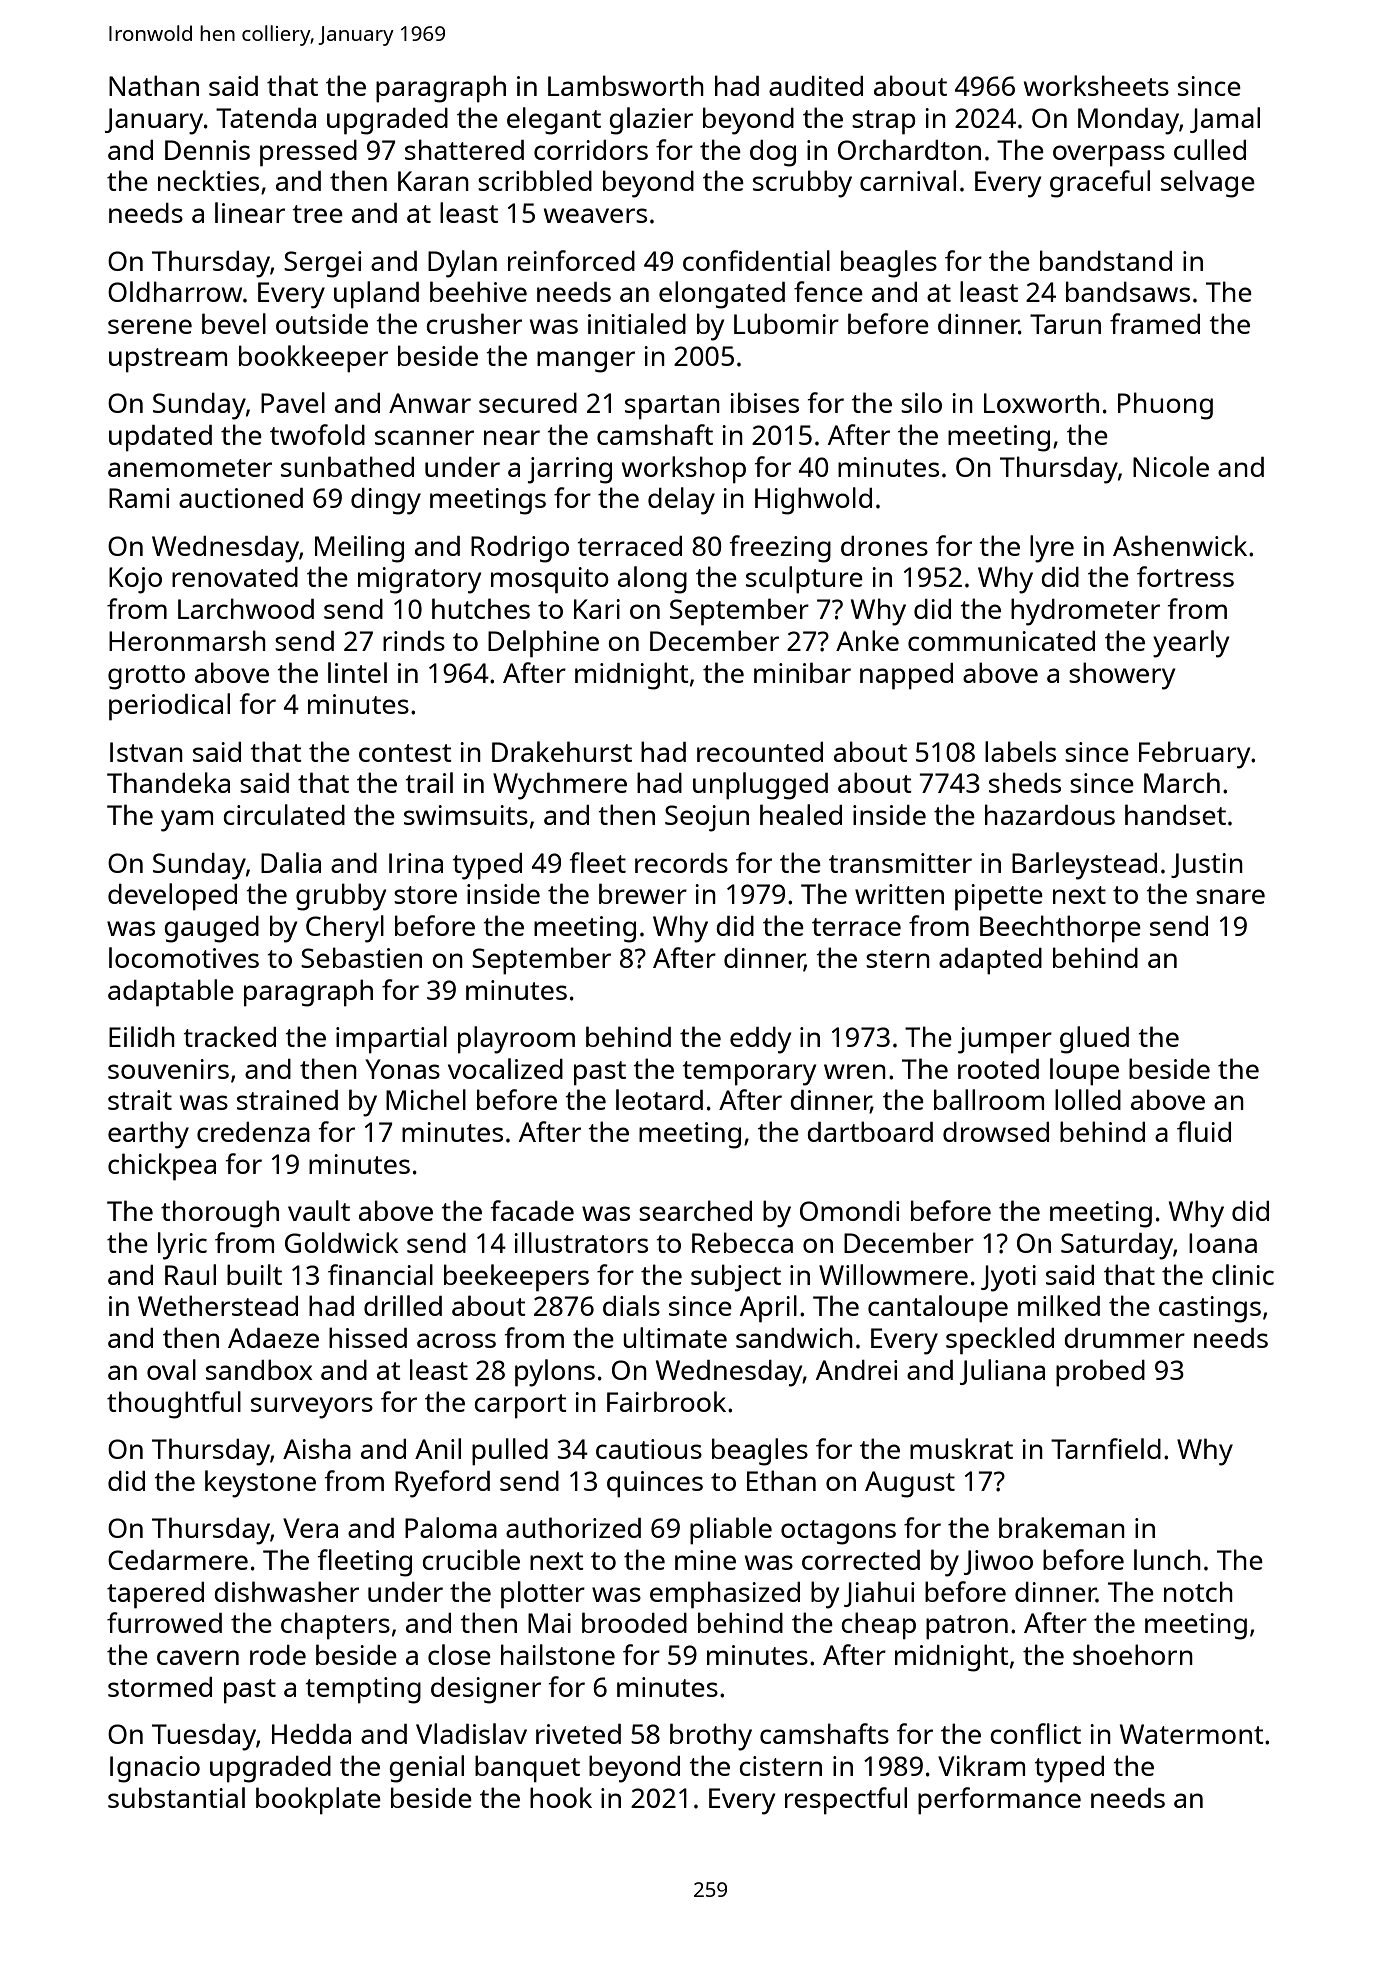 The height and width of the screenshot is (1969, 1386). I want to click on Saturday, so click(1117, 1246).
